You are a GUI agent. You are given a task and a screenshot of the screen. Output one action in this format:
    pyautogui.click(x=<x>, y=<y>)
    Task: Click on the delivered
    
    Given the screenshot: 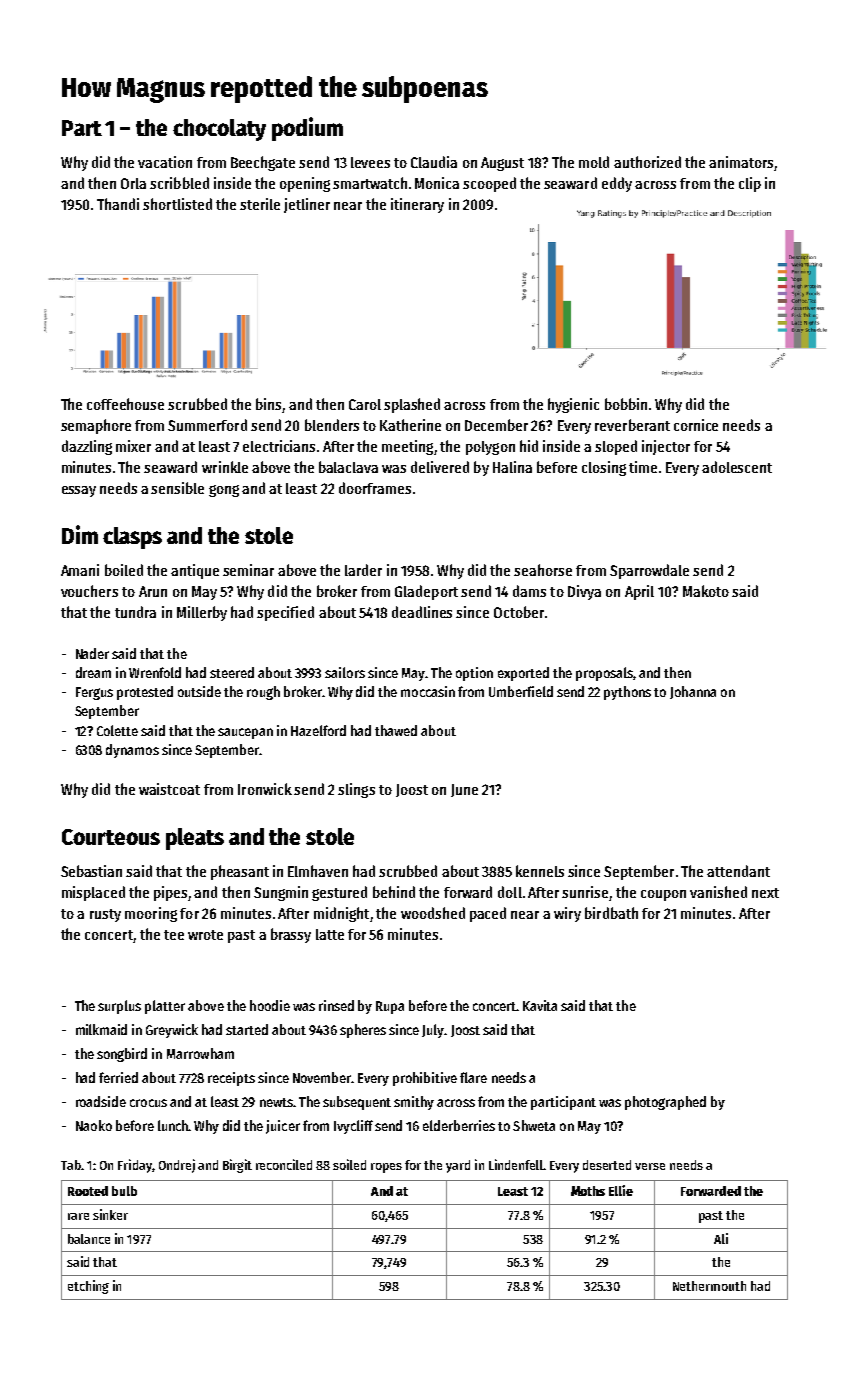 What is the action you would take?
    pyautogui.click(x=440, y=467)
